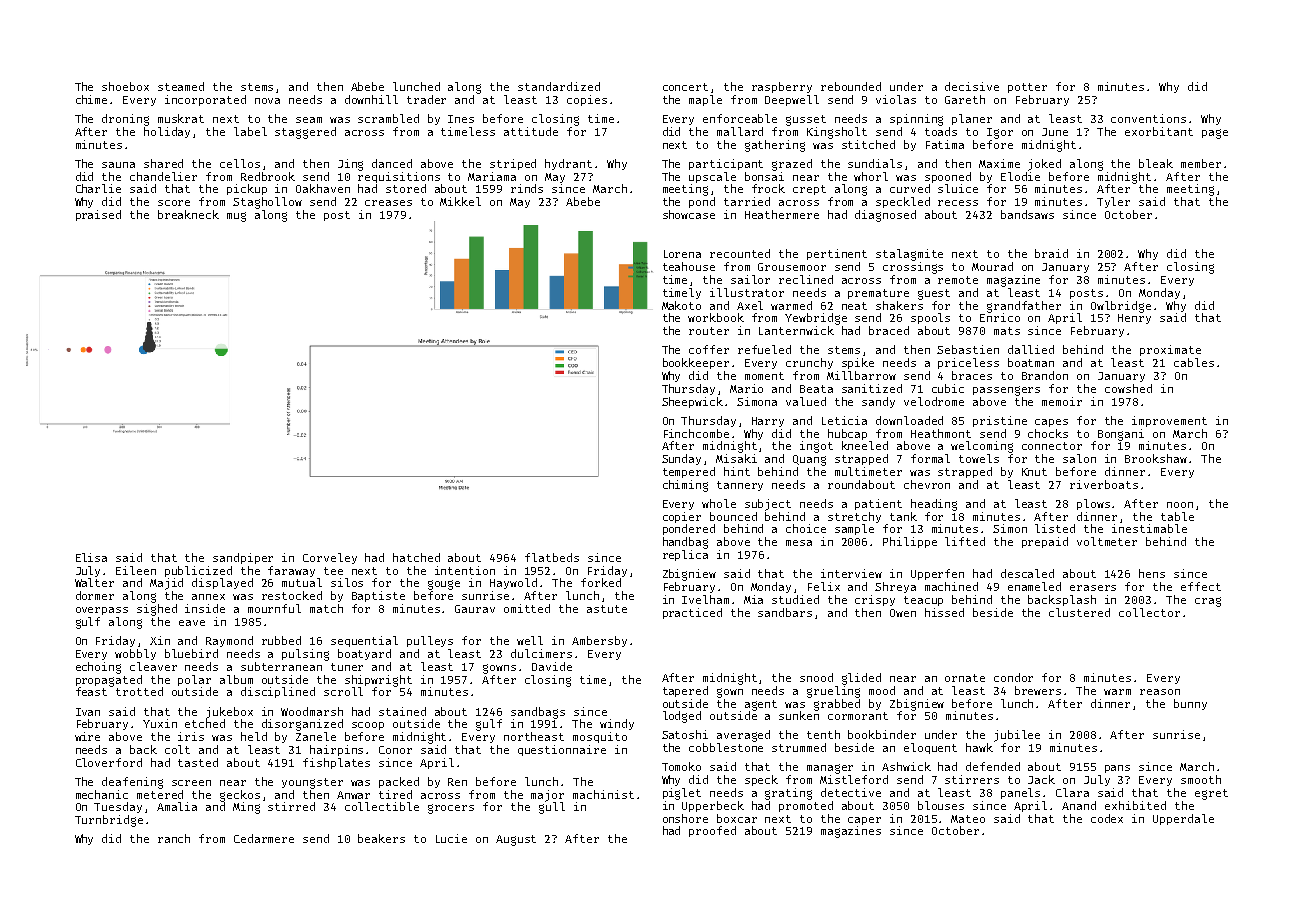 The height and width of the page is (924, 1308). What do you see at coordinates (972, 86) in the page?
I see `decisive` at bounding box center [972, 86].
